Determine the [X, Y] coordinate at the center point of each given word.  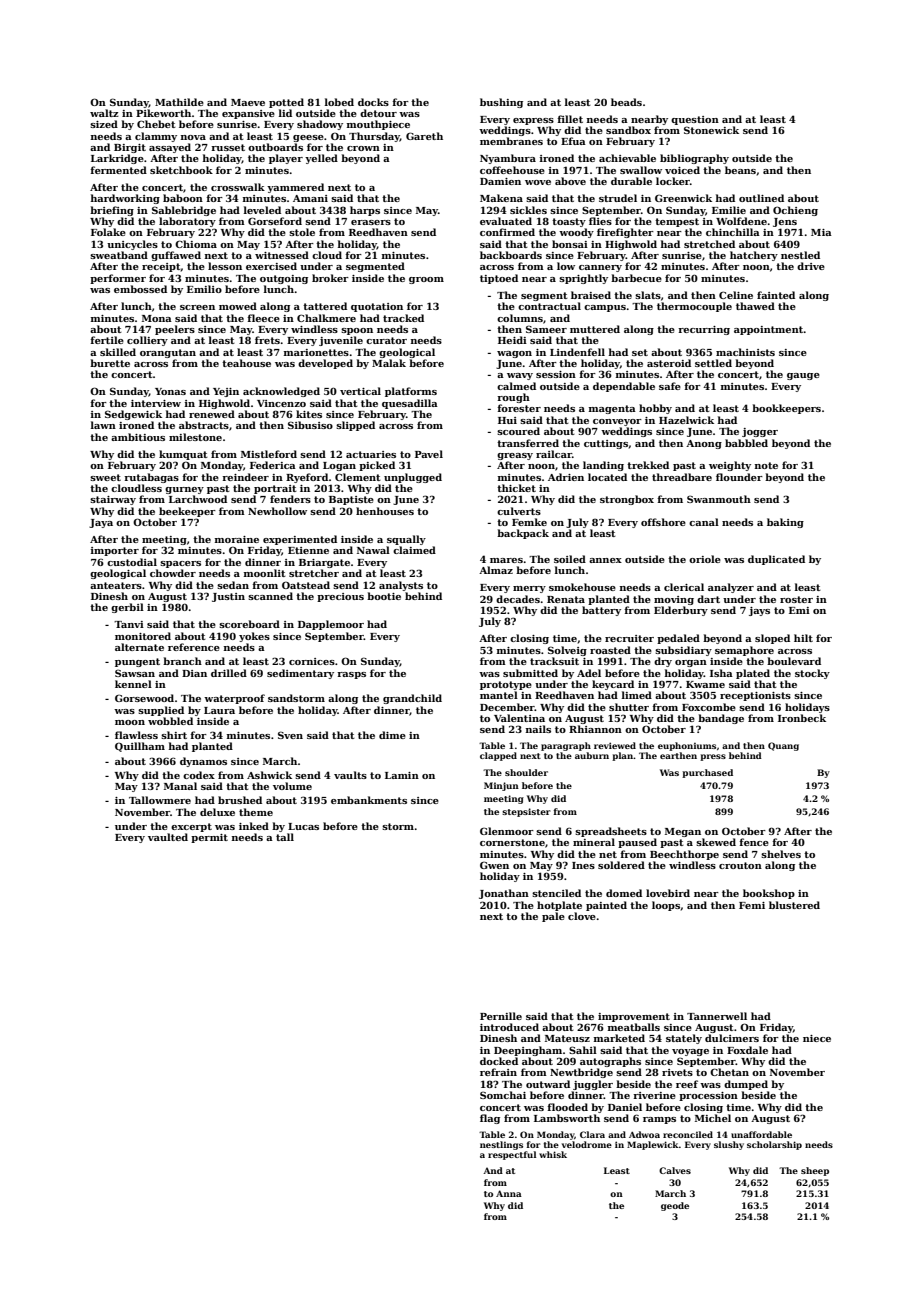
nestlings [501, 1145]
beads [626, 102]
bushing [501, 103]
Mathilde [179, 102]
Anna [509, 1193]
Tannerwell [717, 1016]
